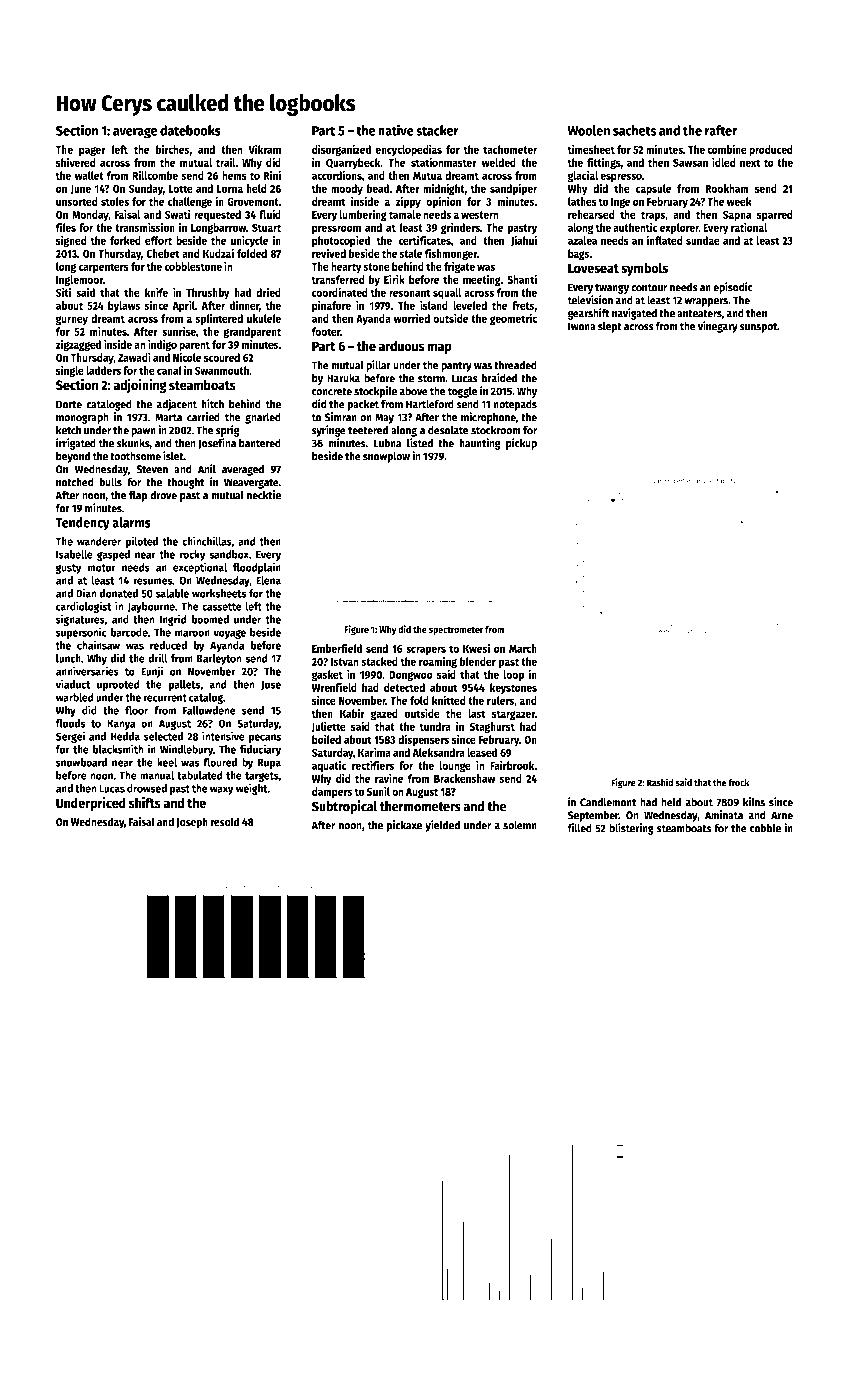 The image size is (849, 1400). What do you see at coordinates (341, 150) in the screenshot?
I see `disorganized` at bounding box center [341, 150].
